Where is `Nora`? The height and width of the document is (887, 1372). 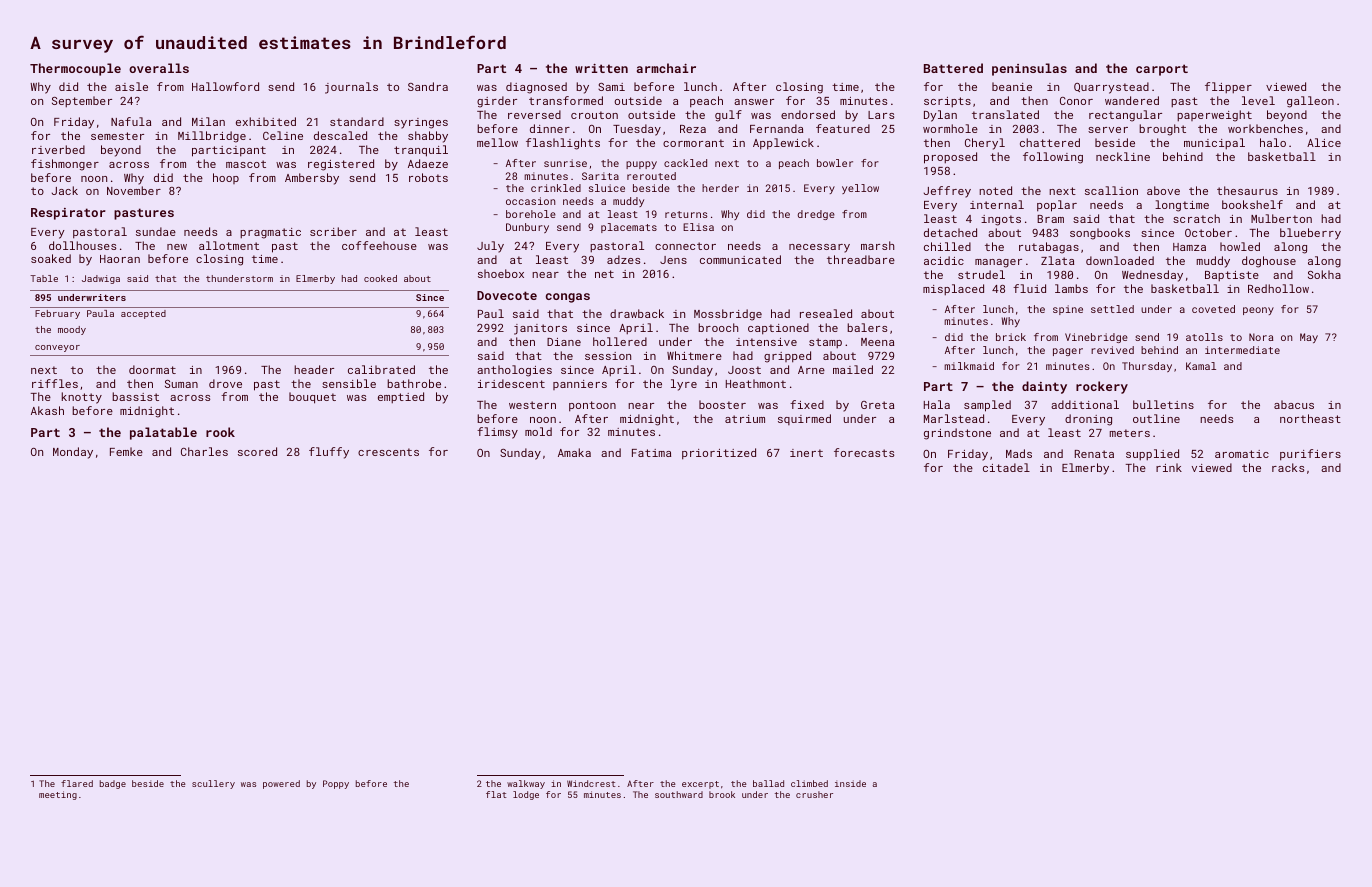 Nora is located at coordinates (1261, 337).
